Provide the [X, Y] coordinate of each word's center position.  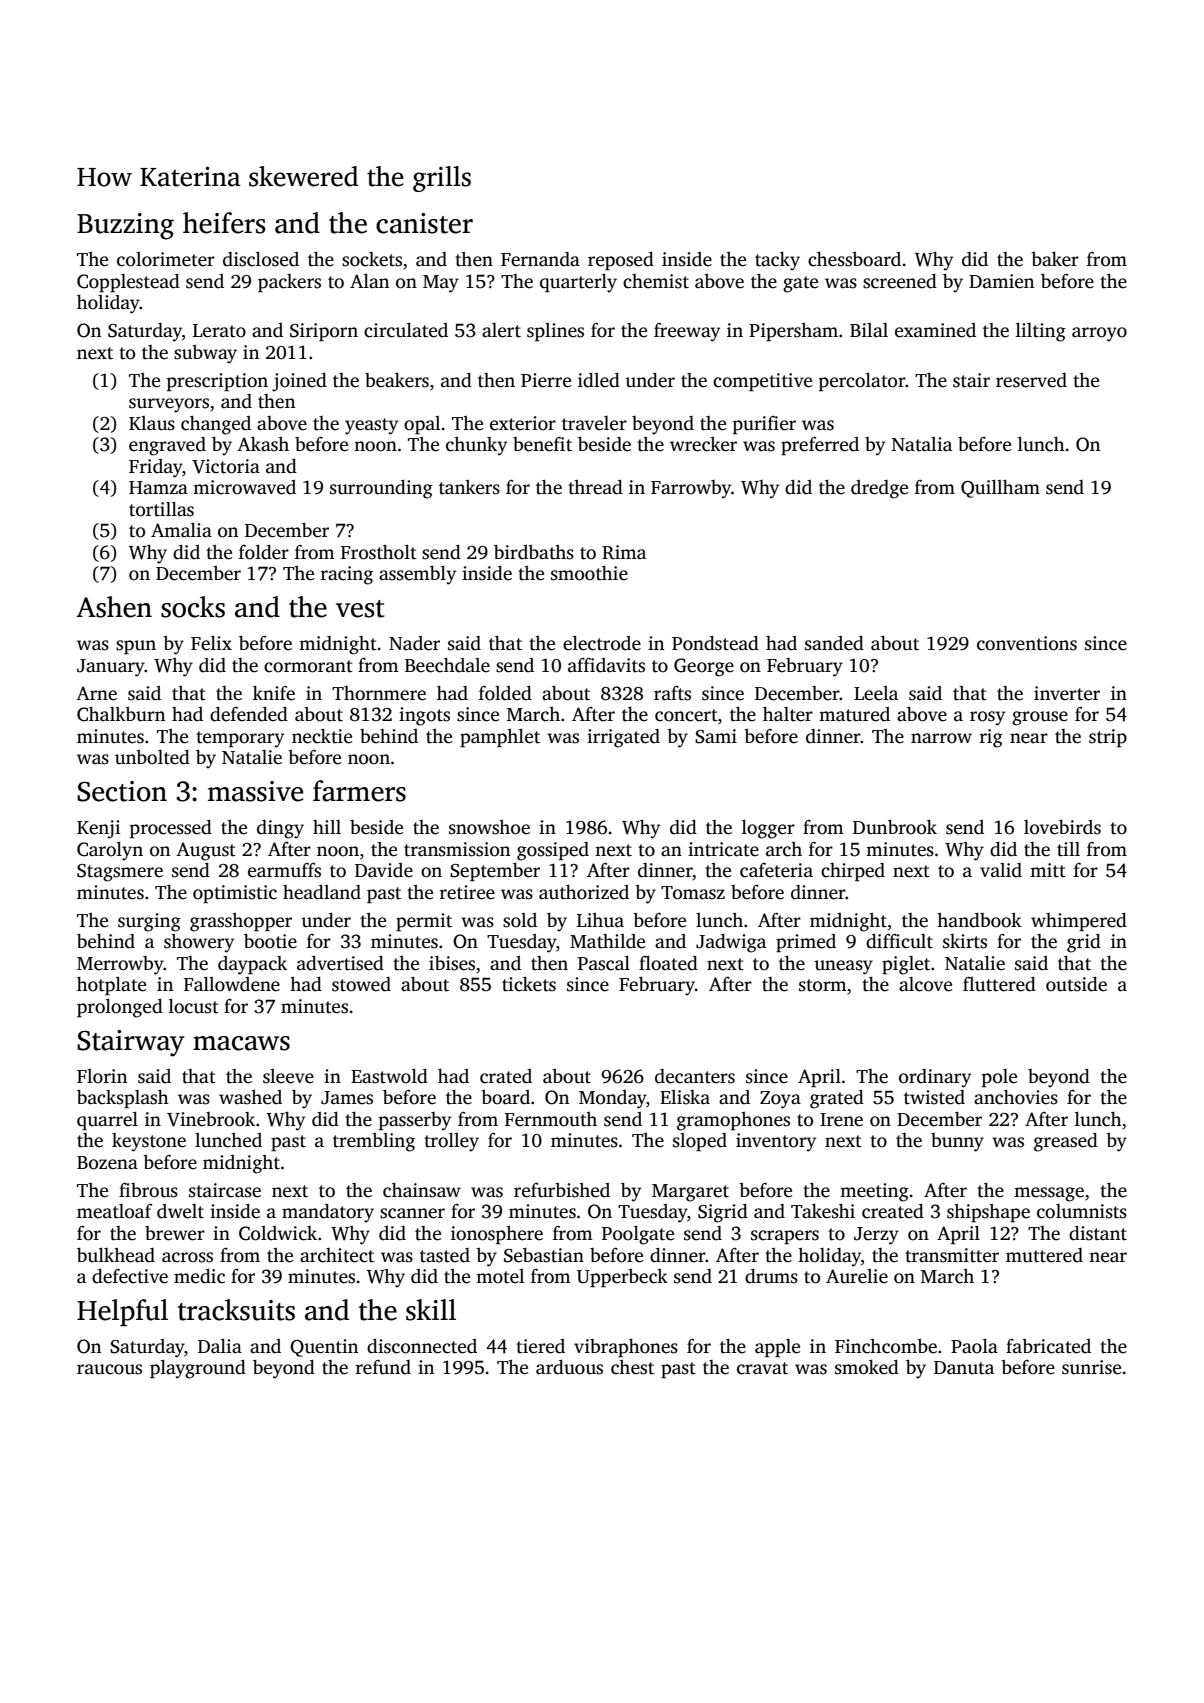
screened [900, 281]
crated [506, 1076]
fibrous [148, 1190]
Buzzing [125, 226]
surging [149, 922]
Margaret [690, 1193]
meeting [874, 1192]
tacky [777, 261]
